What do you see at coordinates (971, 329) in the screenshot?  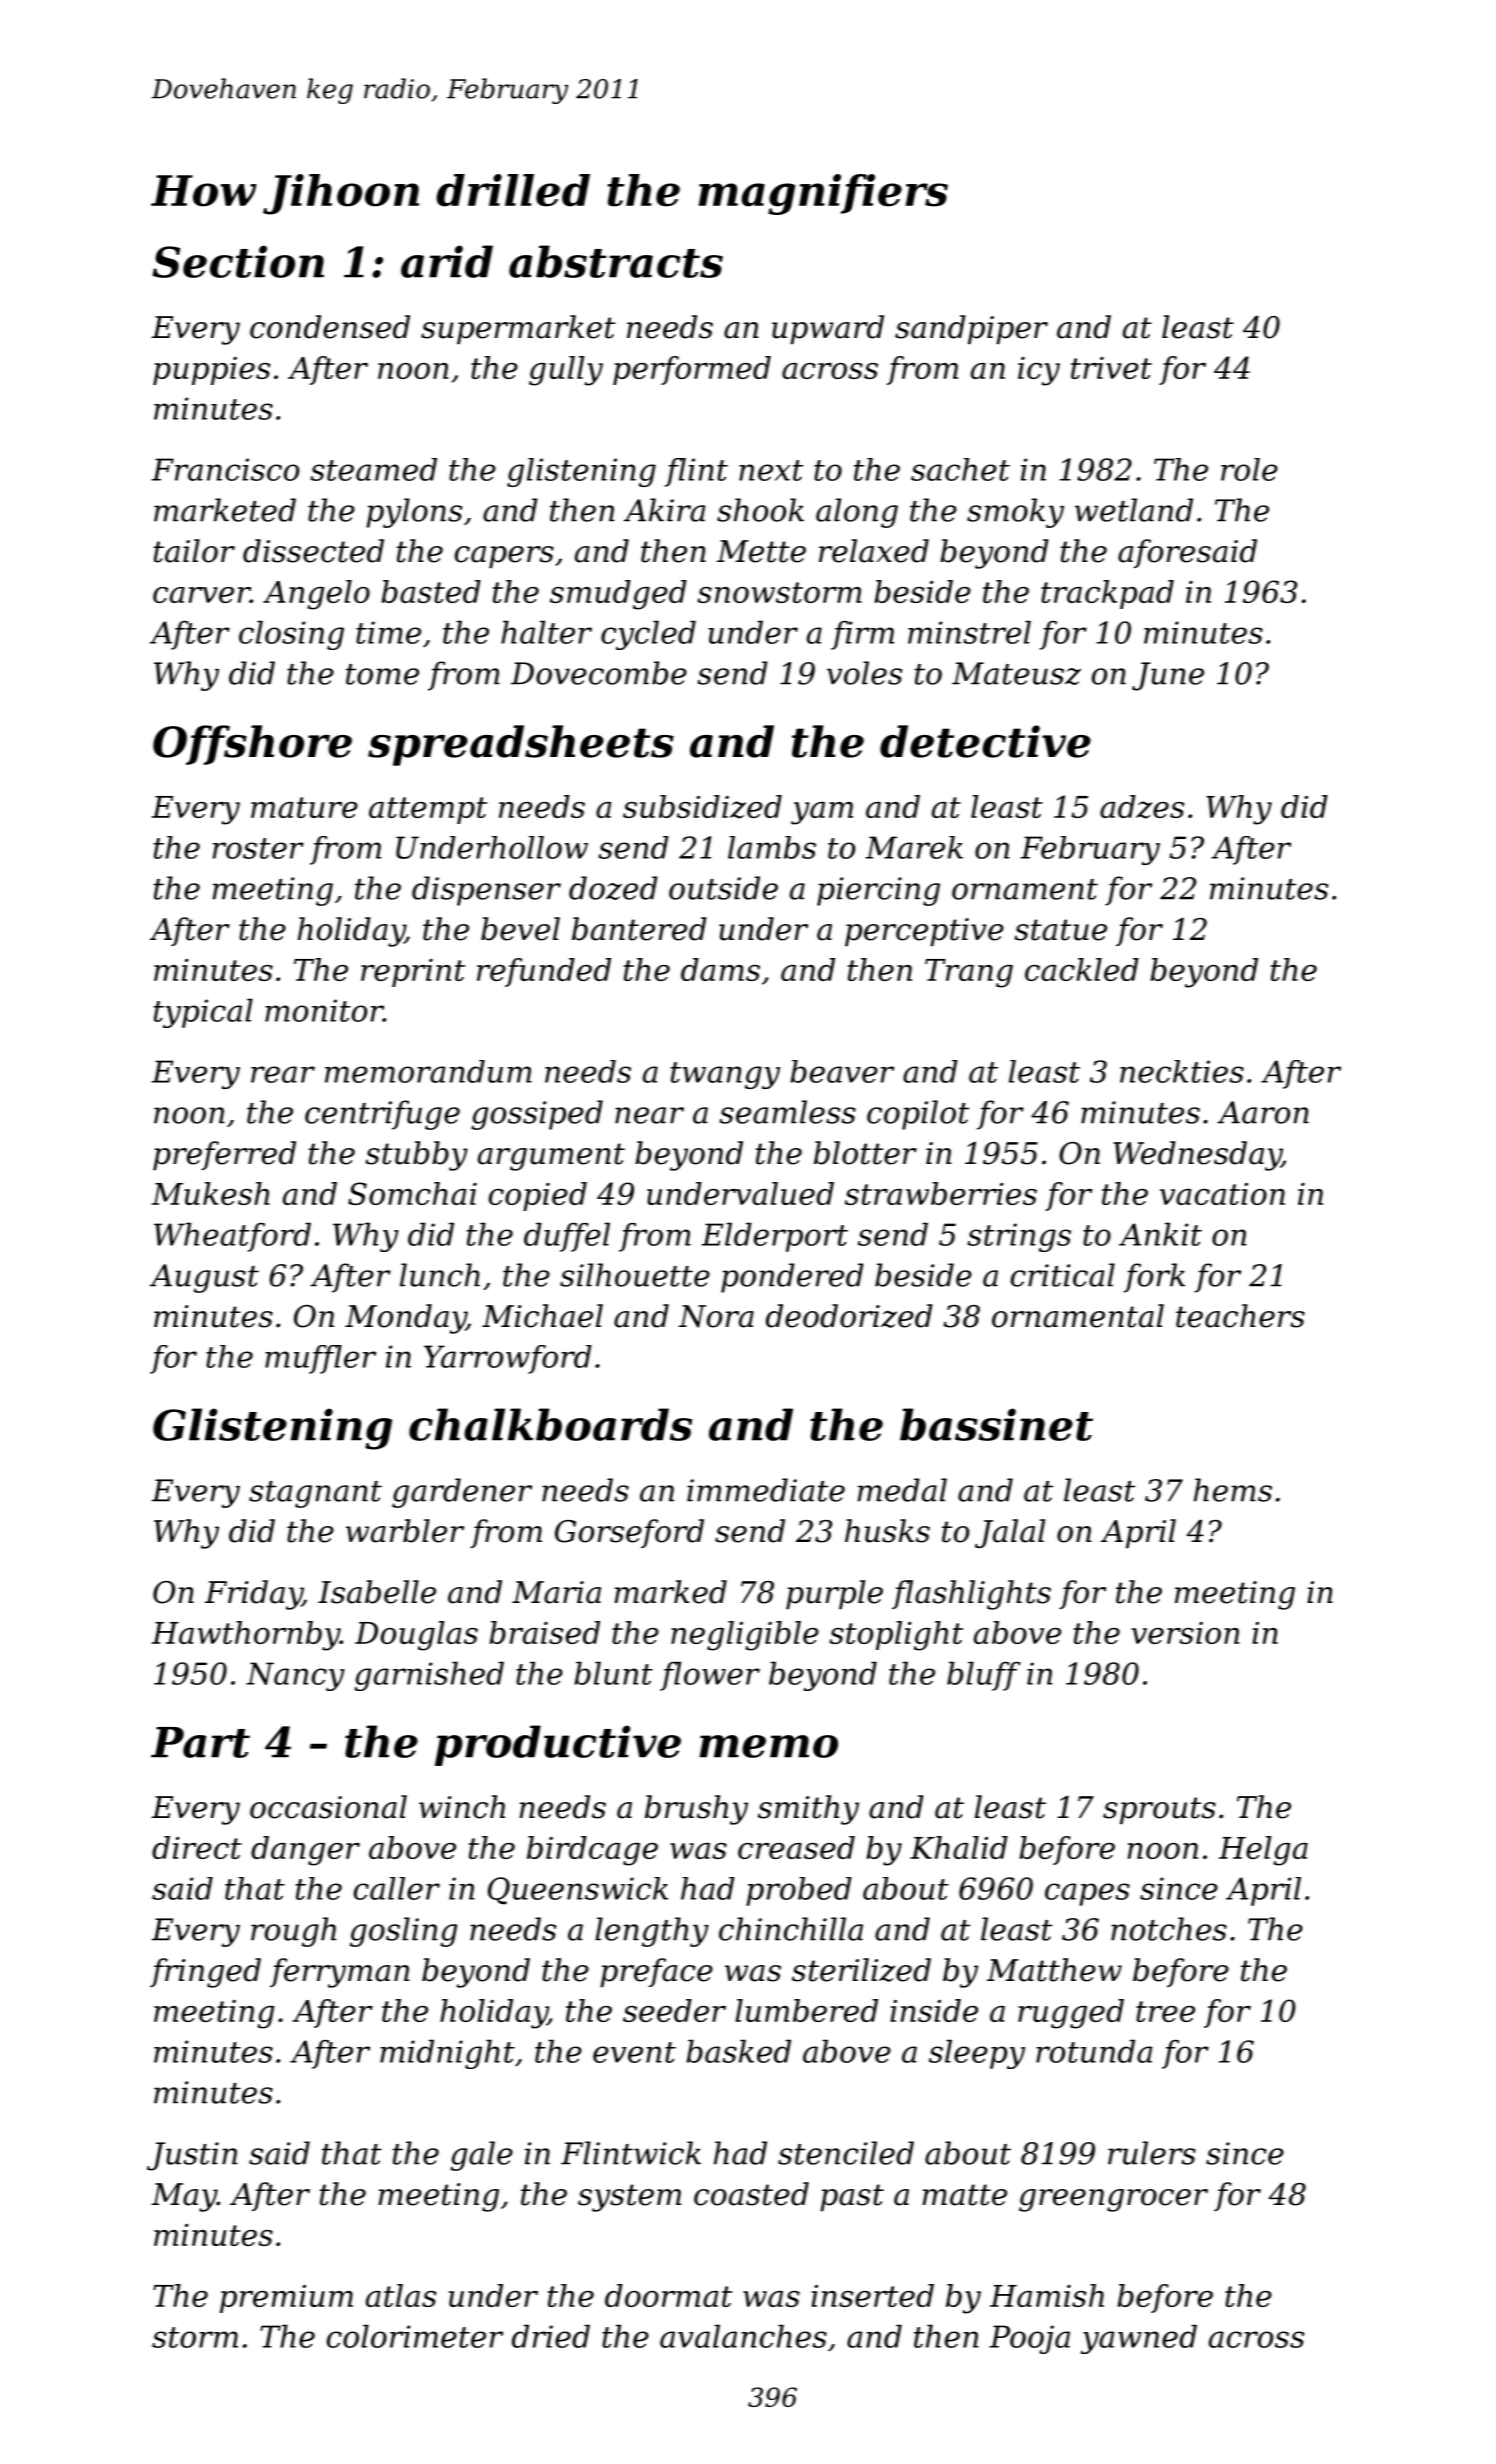 I see `sandpiper` at bounding box center [971, 329].
